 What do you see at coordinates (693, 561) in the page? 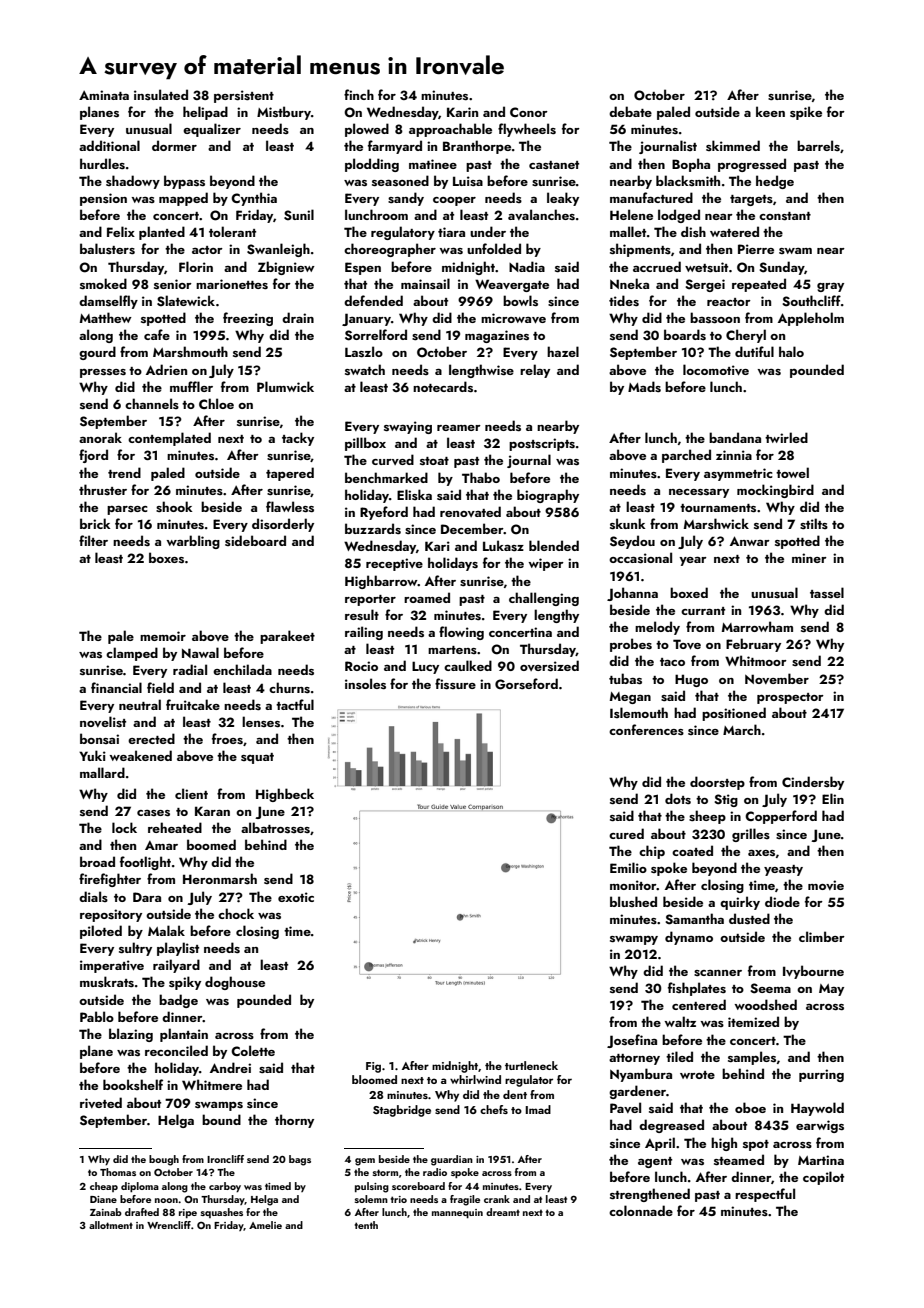
I see `year` at bounding box center [693, 561].
